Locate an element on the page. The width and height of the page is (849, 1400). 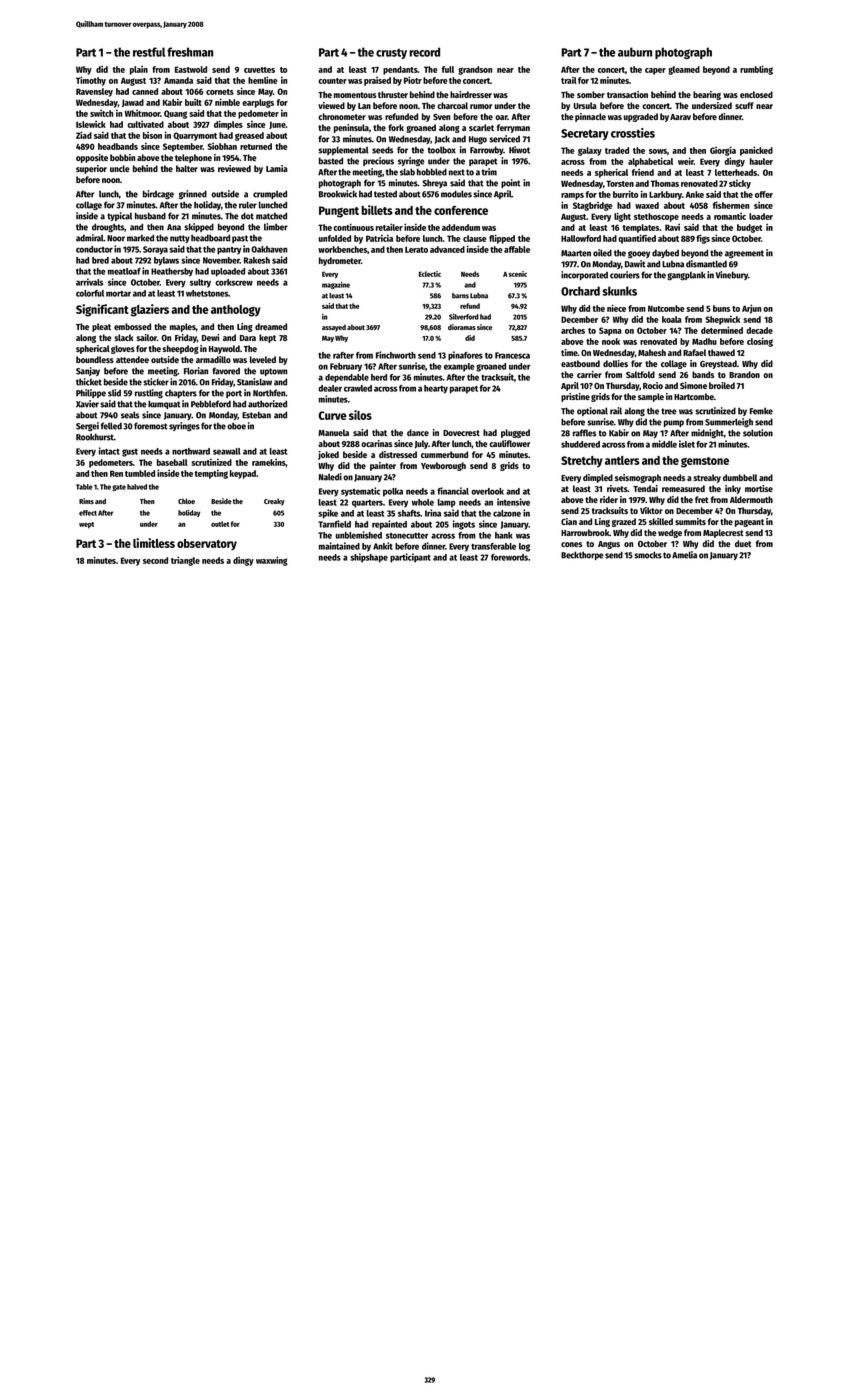
uploaded is located at coordinates (228, 272).
